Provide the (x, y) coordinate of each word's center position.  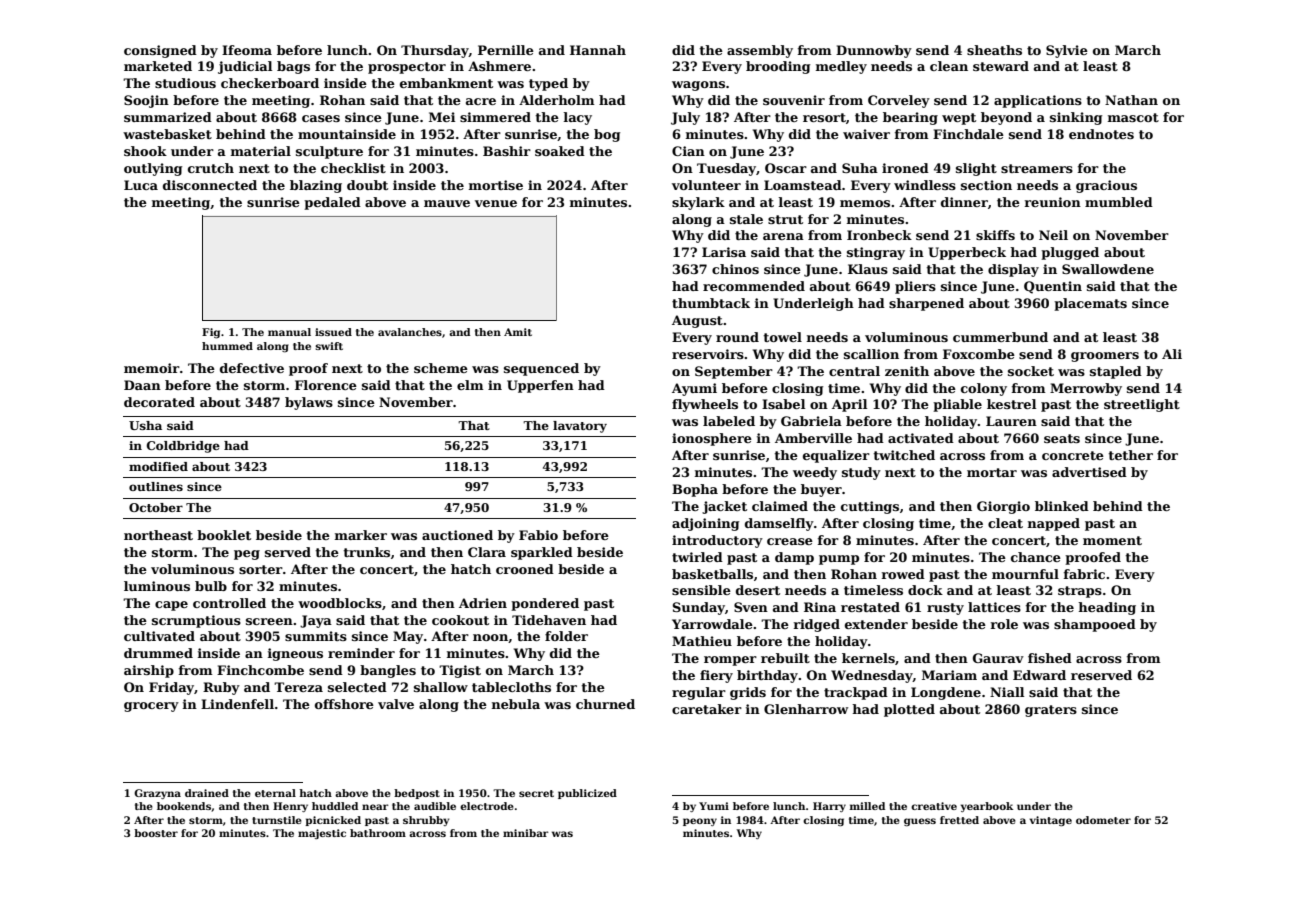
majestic (322, 834)
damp (794, 558)
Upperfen (540, 386)
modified (158, 466)
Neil (1053, 235)
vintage (1050, 821)
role (1004, 624)
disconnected (210, 185)
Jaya (316, 621)
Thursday (435, 51)
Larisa (724, 252)
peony (700, 822)
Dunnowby (874, 51)
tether (1130, 455)
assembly (760, 51)
